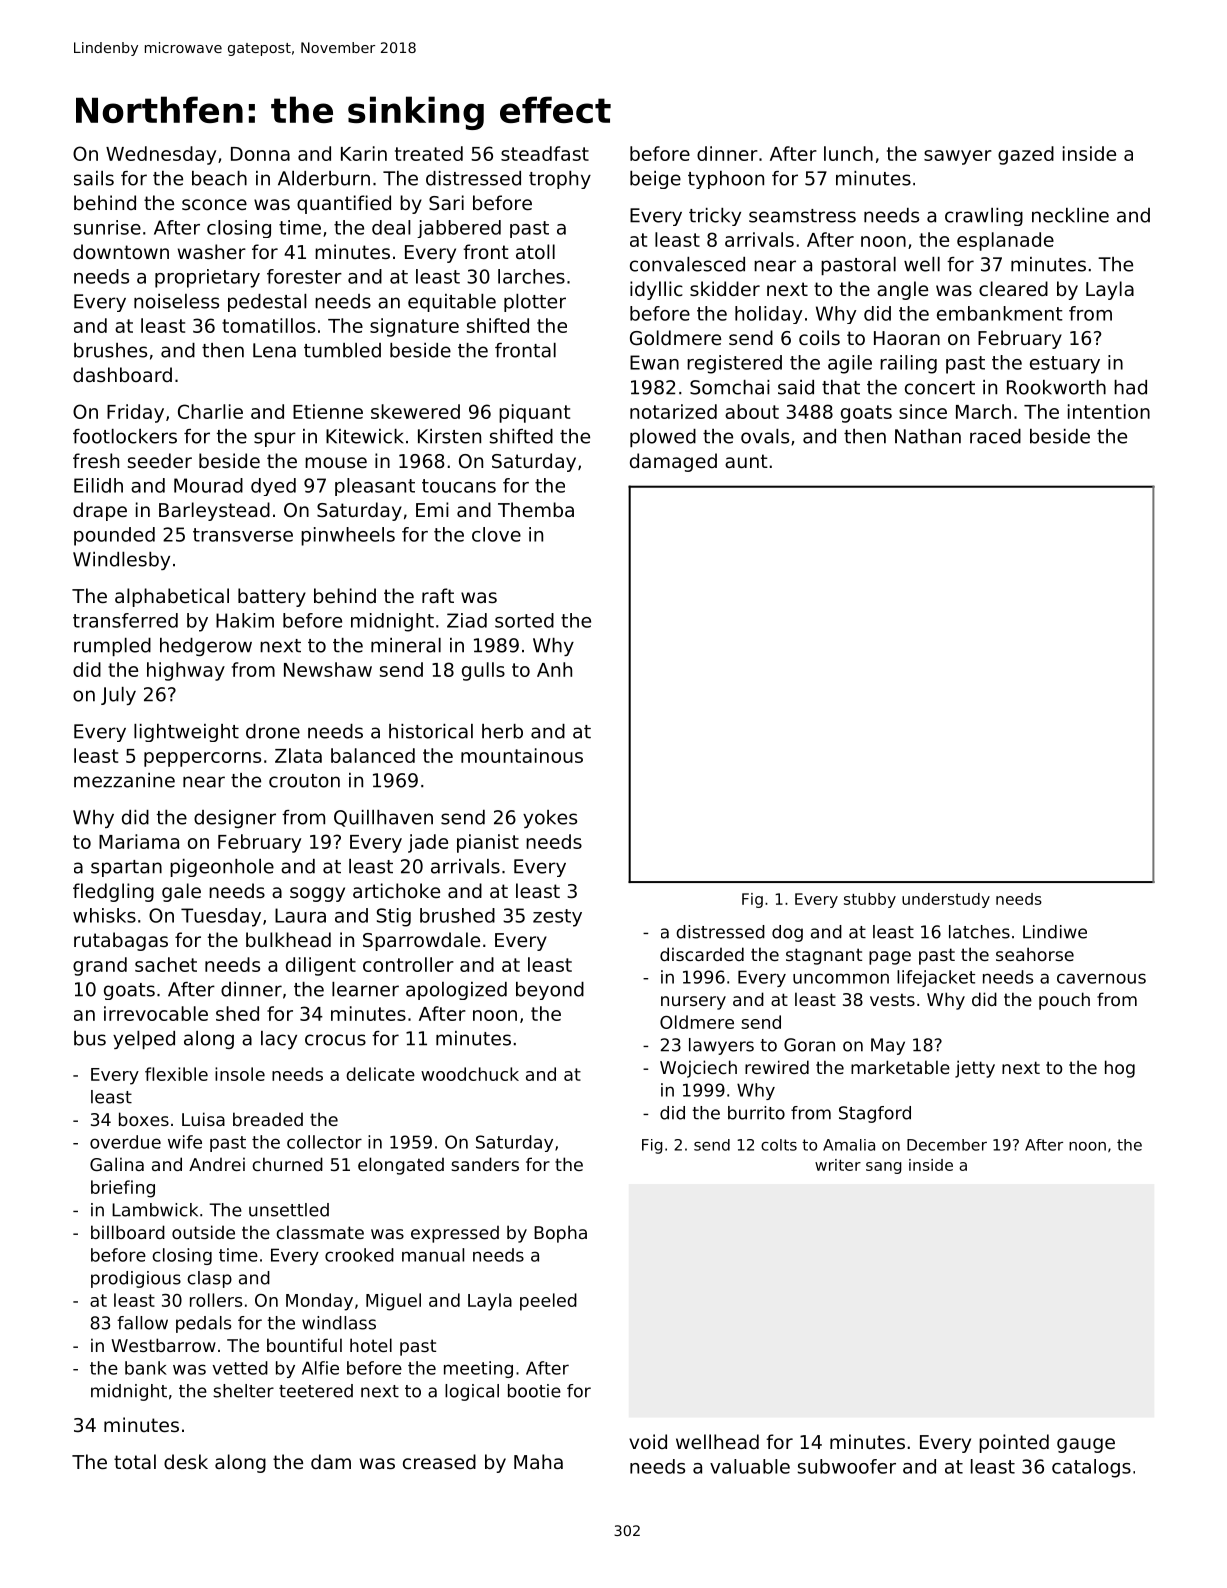 The width and height of the image is (1227, 1588). What do you see at coordinates (545, 153) in the image?
I see `steadfast` at bounding box center [545, 153].
